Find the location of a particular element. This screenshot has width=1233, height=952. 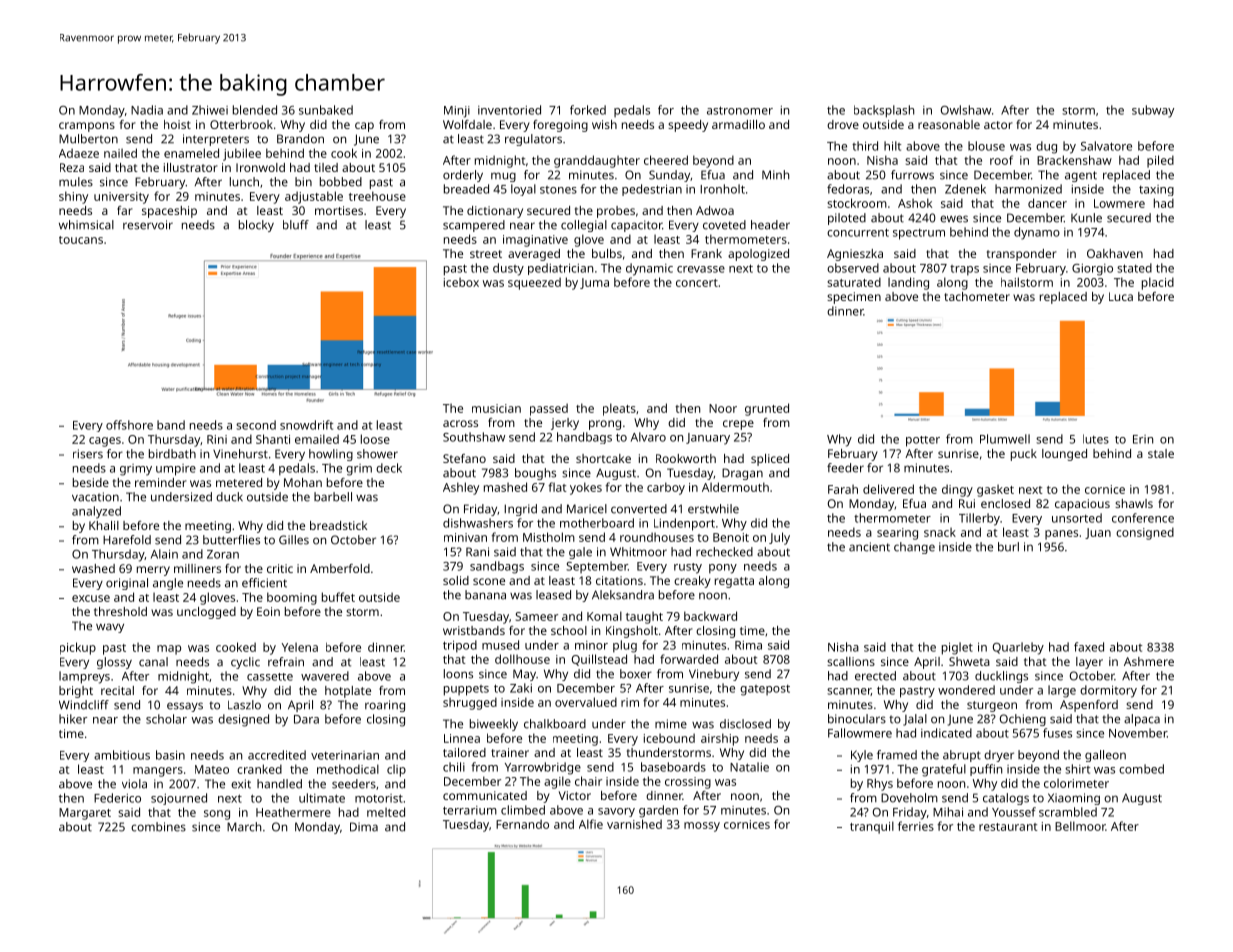

Fernando is located at coordinates (522, 824).
